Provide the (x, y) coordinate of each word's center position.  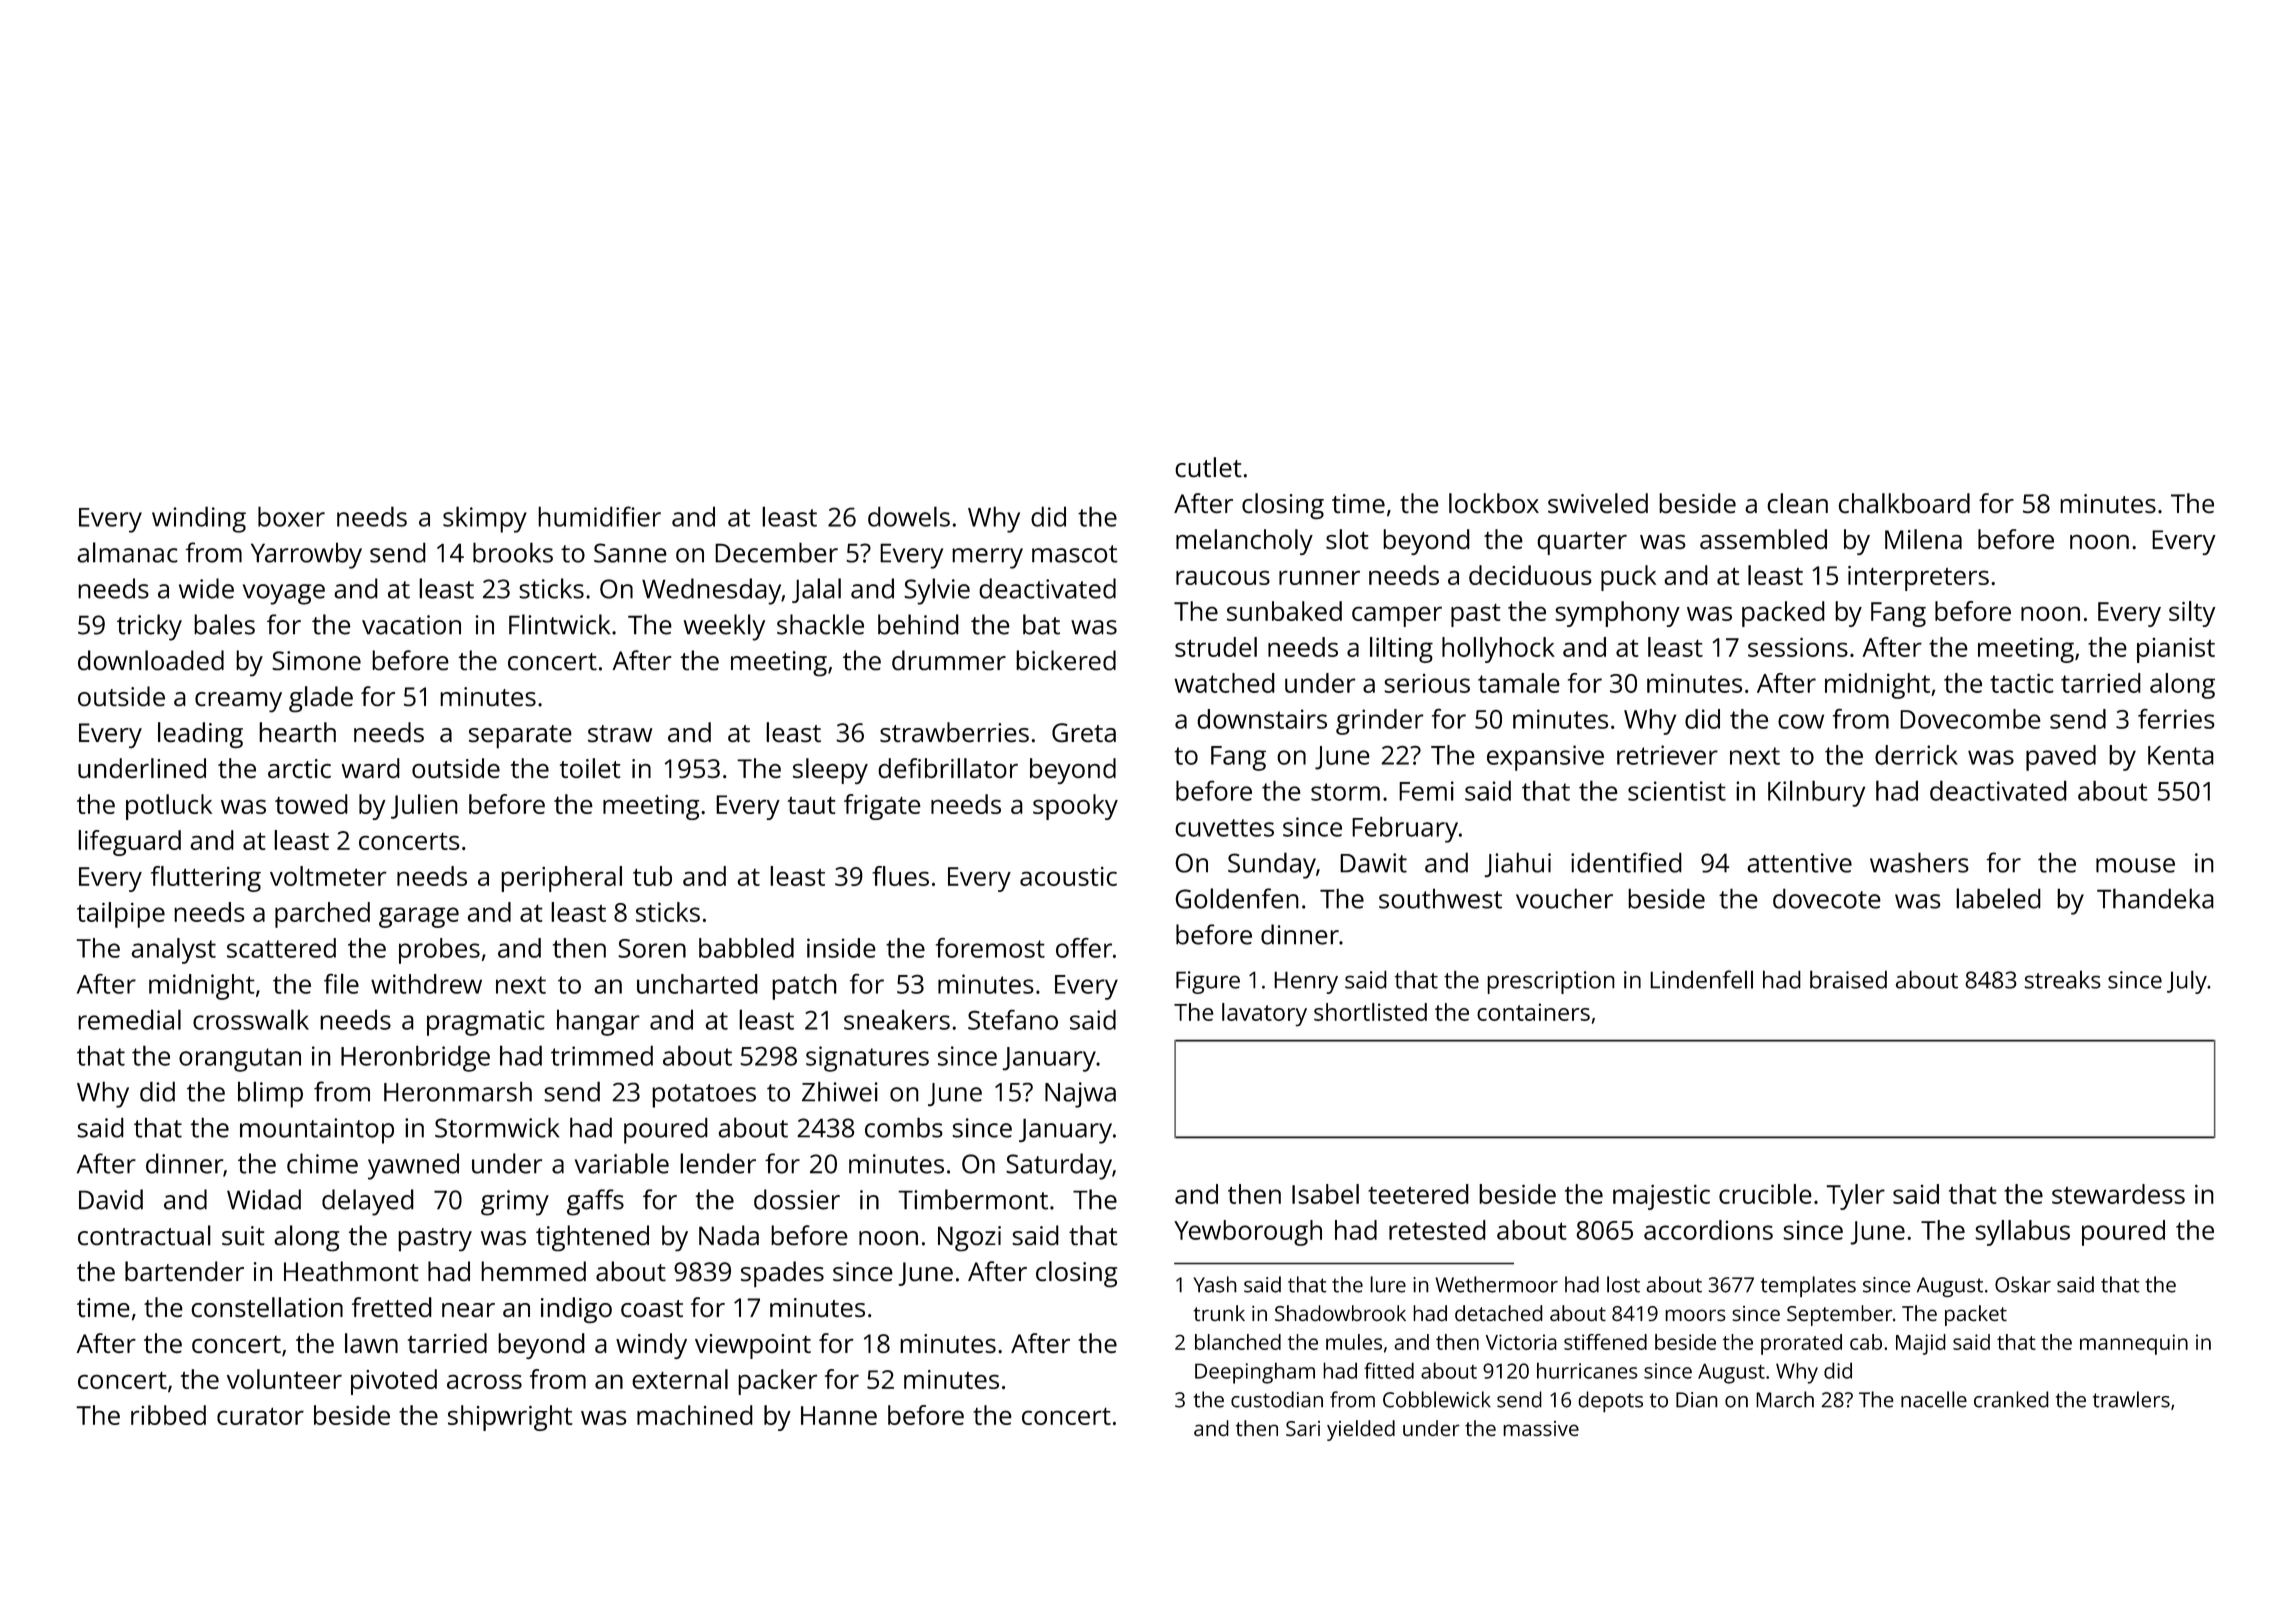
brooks (513, 552)
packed (1783, 614)
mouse (2135, 865)
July (2187, 982)
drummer (949, 660)
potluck (169, 807)
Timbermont (973, 1199)
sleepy (830, 771)
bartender (184, 1271)
